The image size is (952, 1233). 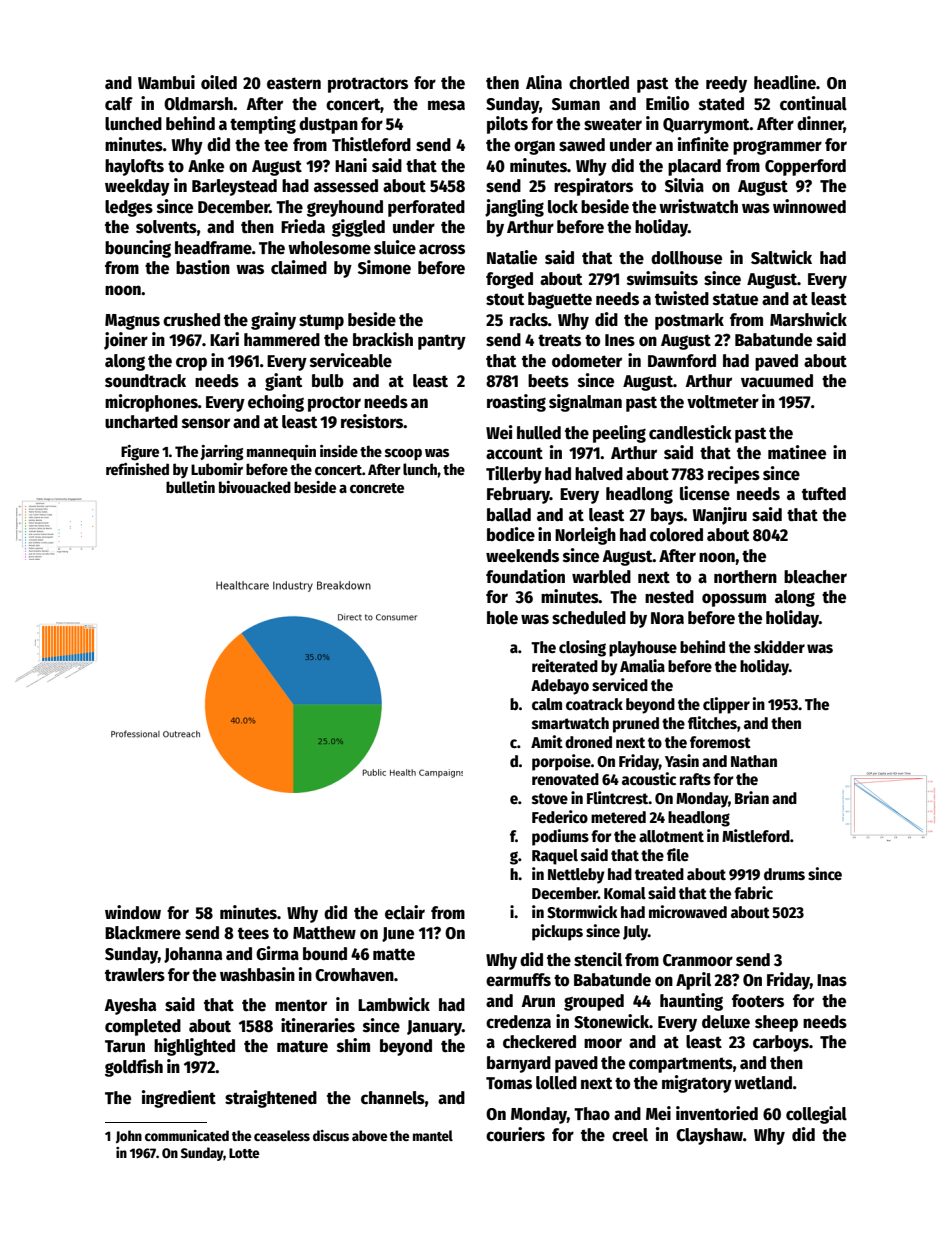 What do you see at coordinates (824, 494) in the image?
I see `tufted` at bounding box center [824, 494].
